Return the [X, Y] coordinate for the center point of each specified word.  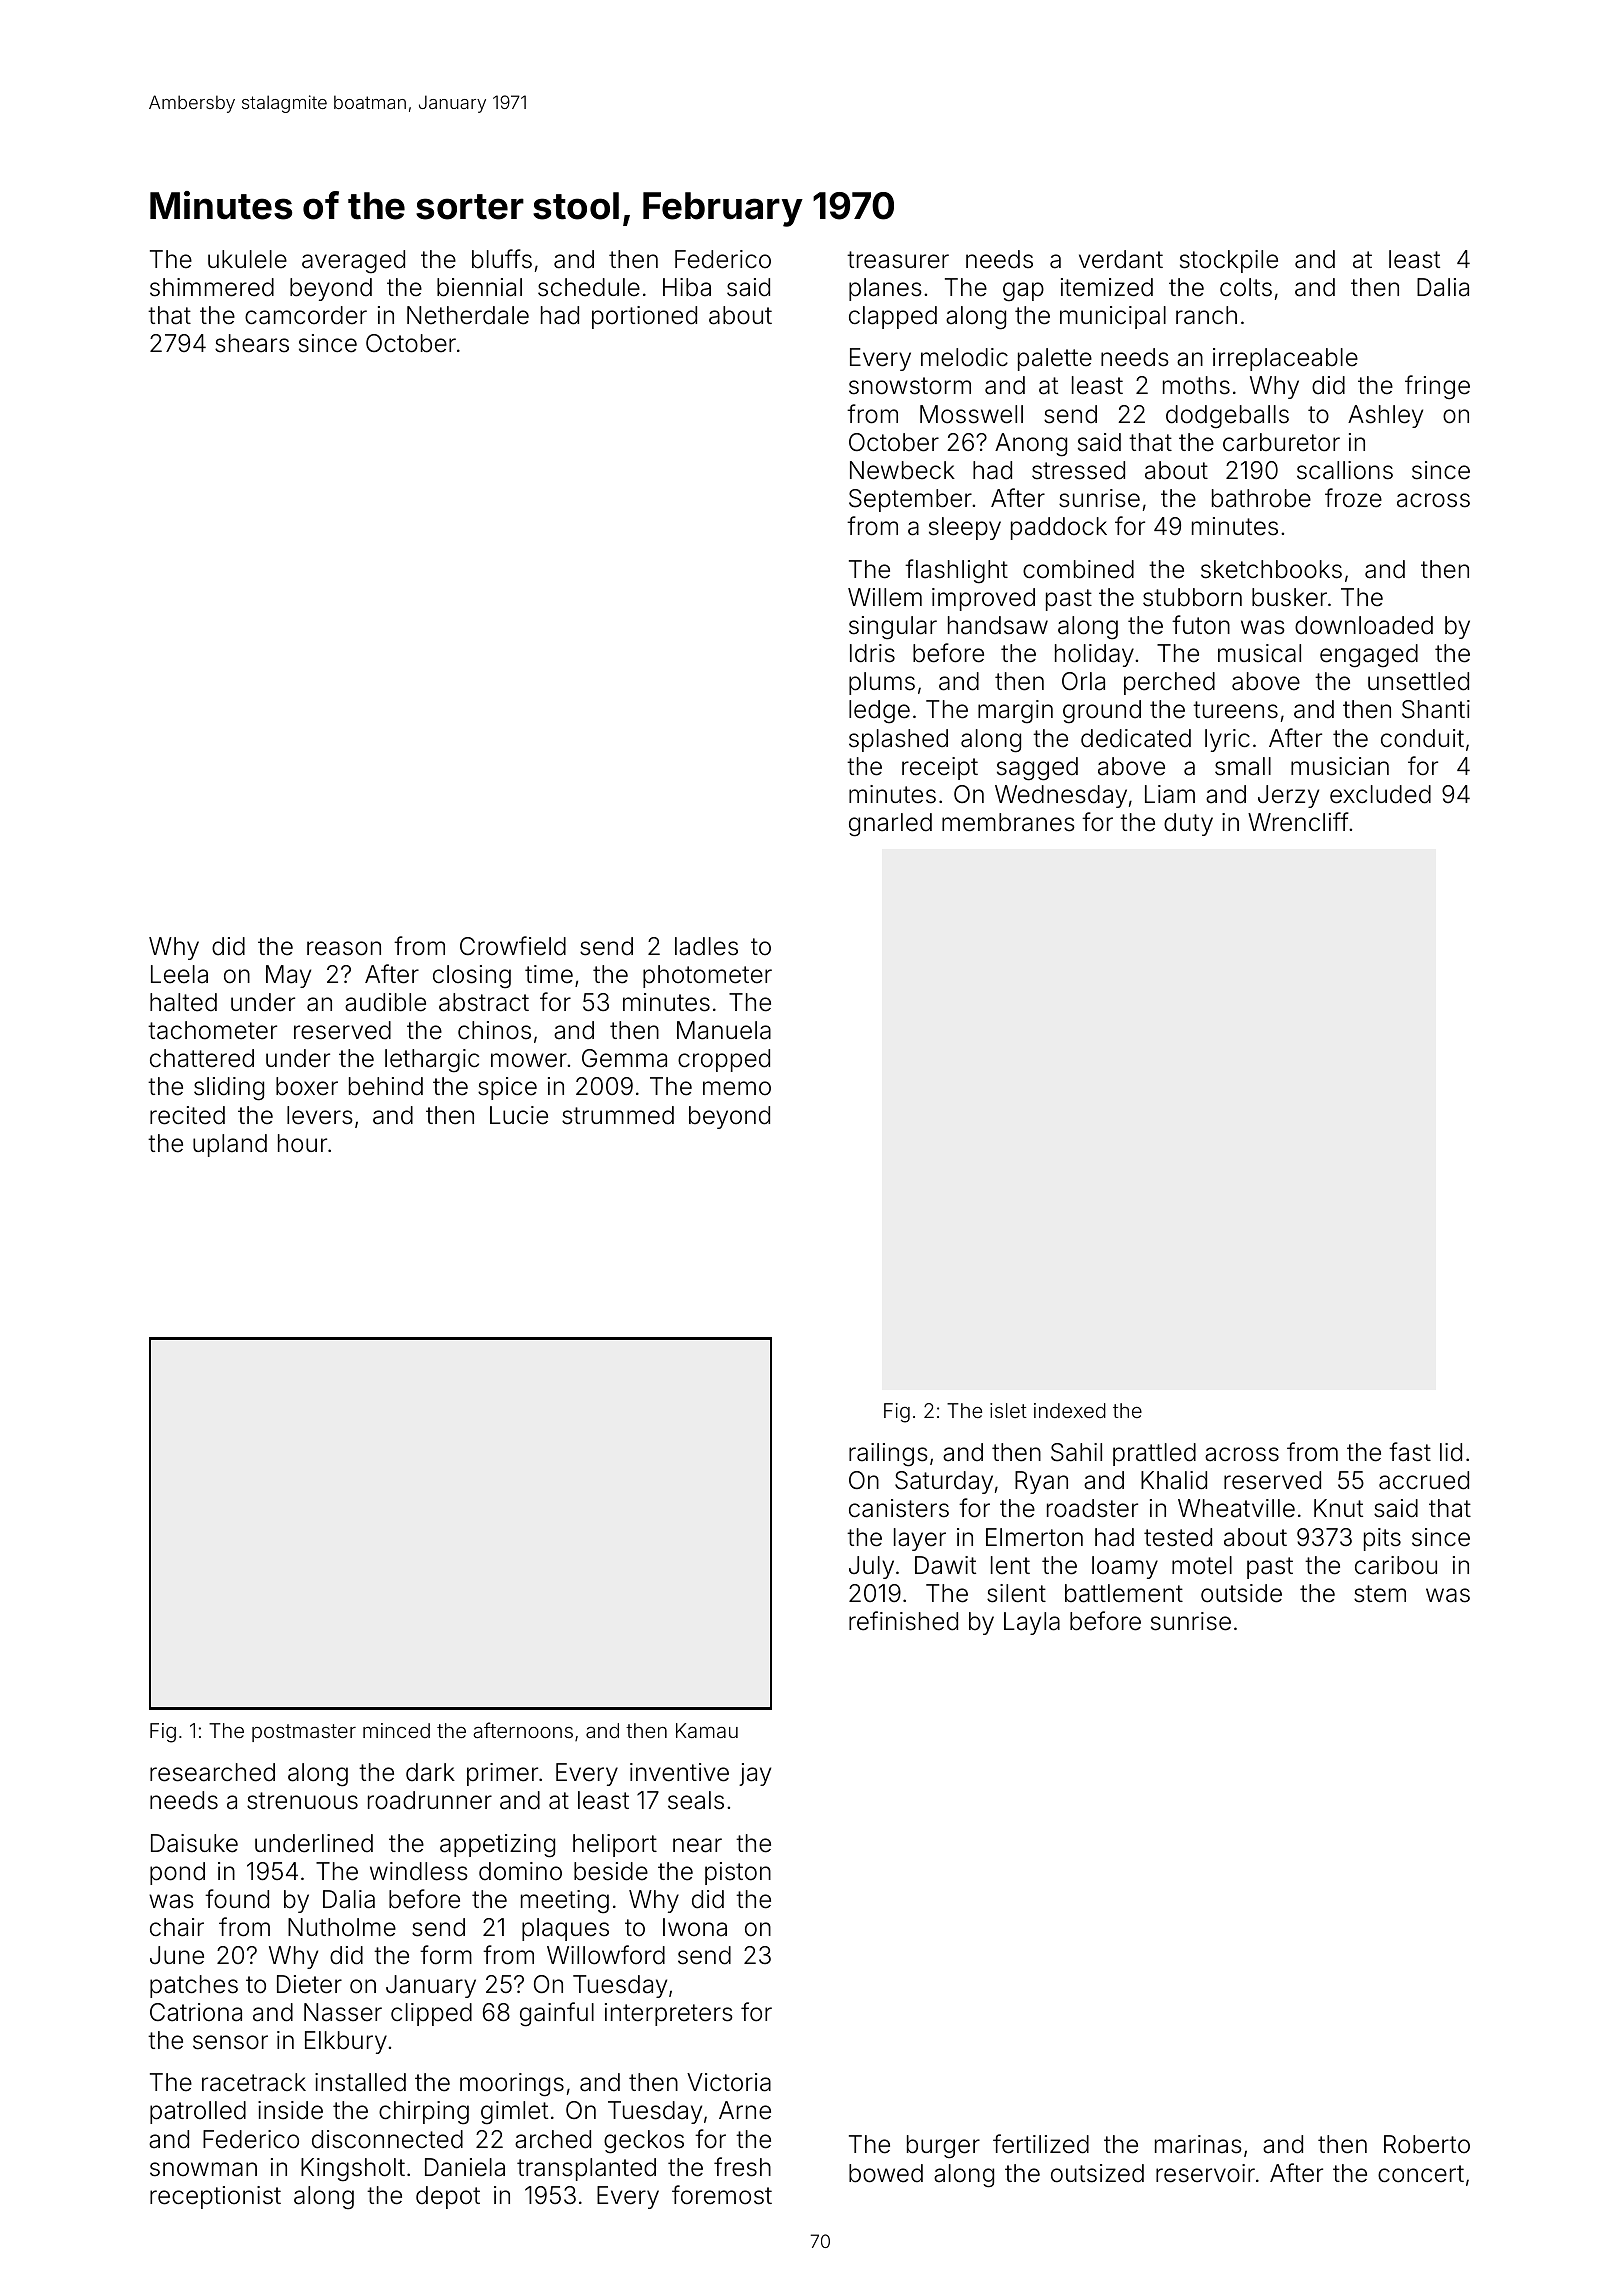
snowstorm [910, 386]
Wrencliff [1298, 822]
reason [344, 948]
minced [396, 1730]
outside [1241, 1593]
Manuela [724, 1030]
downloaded [1364, 625]
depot [448, 2197]
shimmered [212, 287]
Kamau [707, 1730]
